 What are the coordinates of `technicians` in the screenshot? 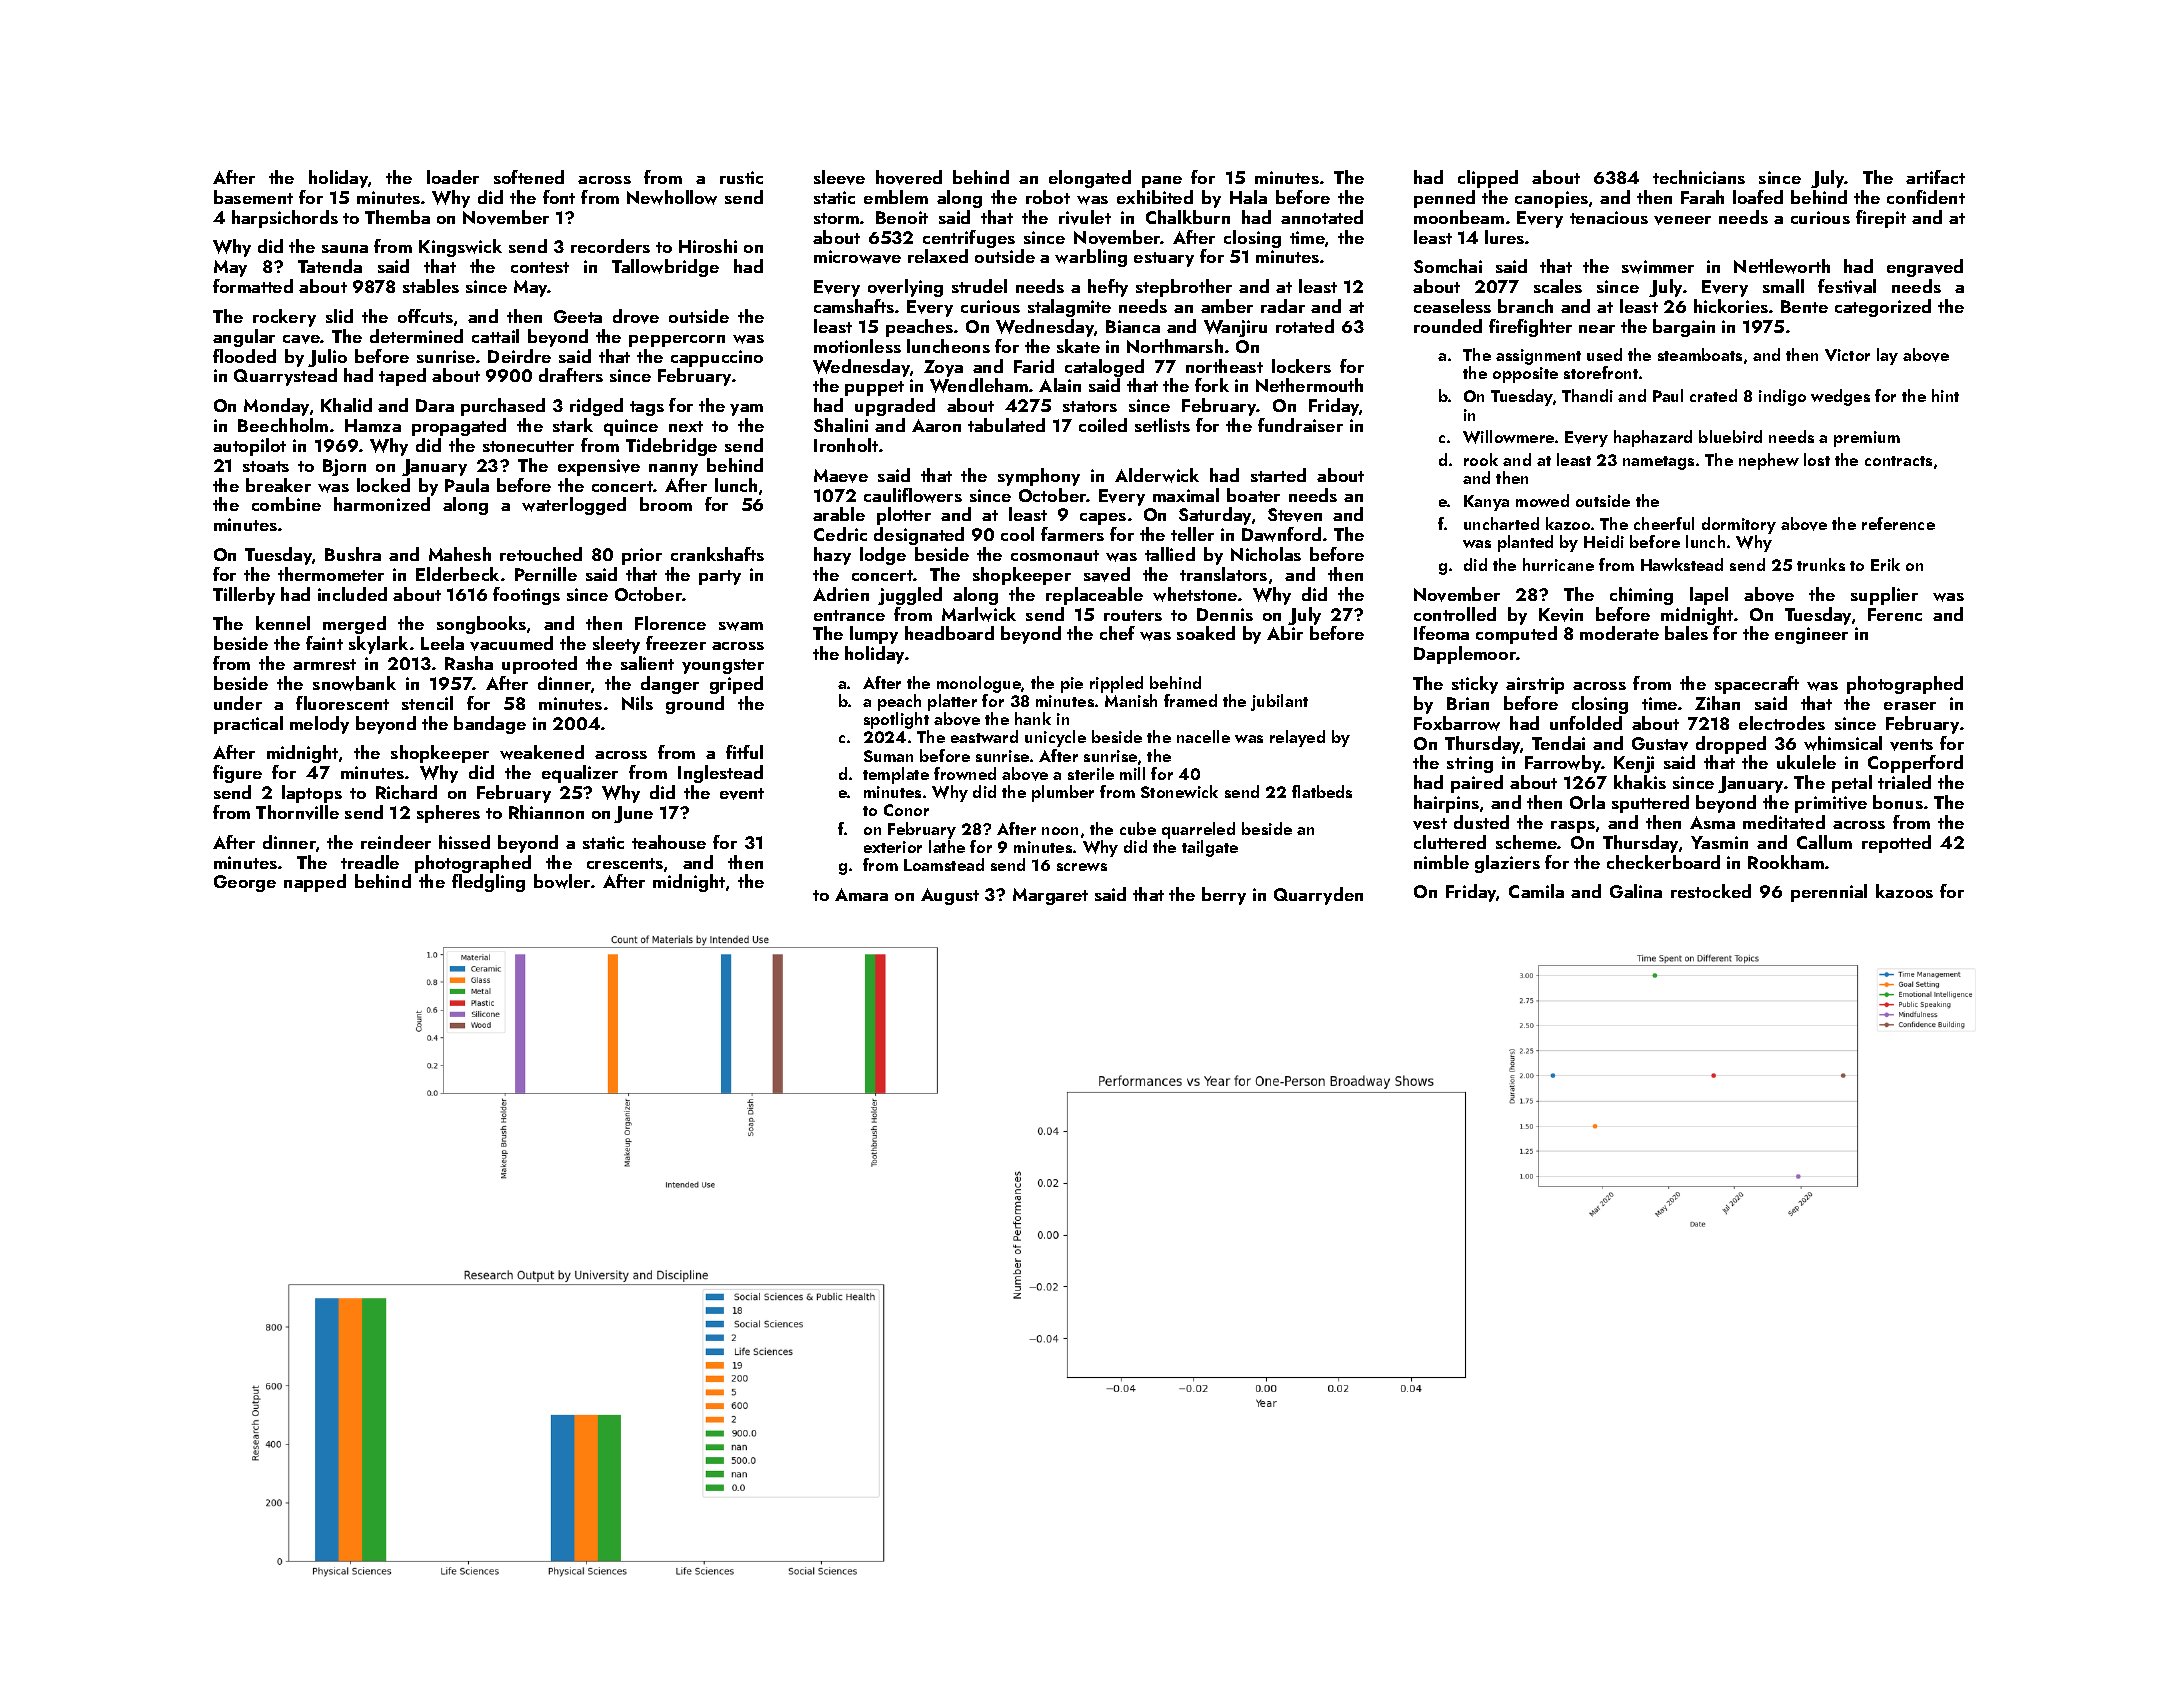 It's located at (1699, 177).
